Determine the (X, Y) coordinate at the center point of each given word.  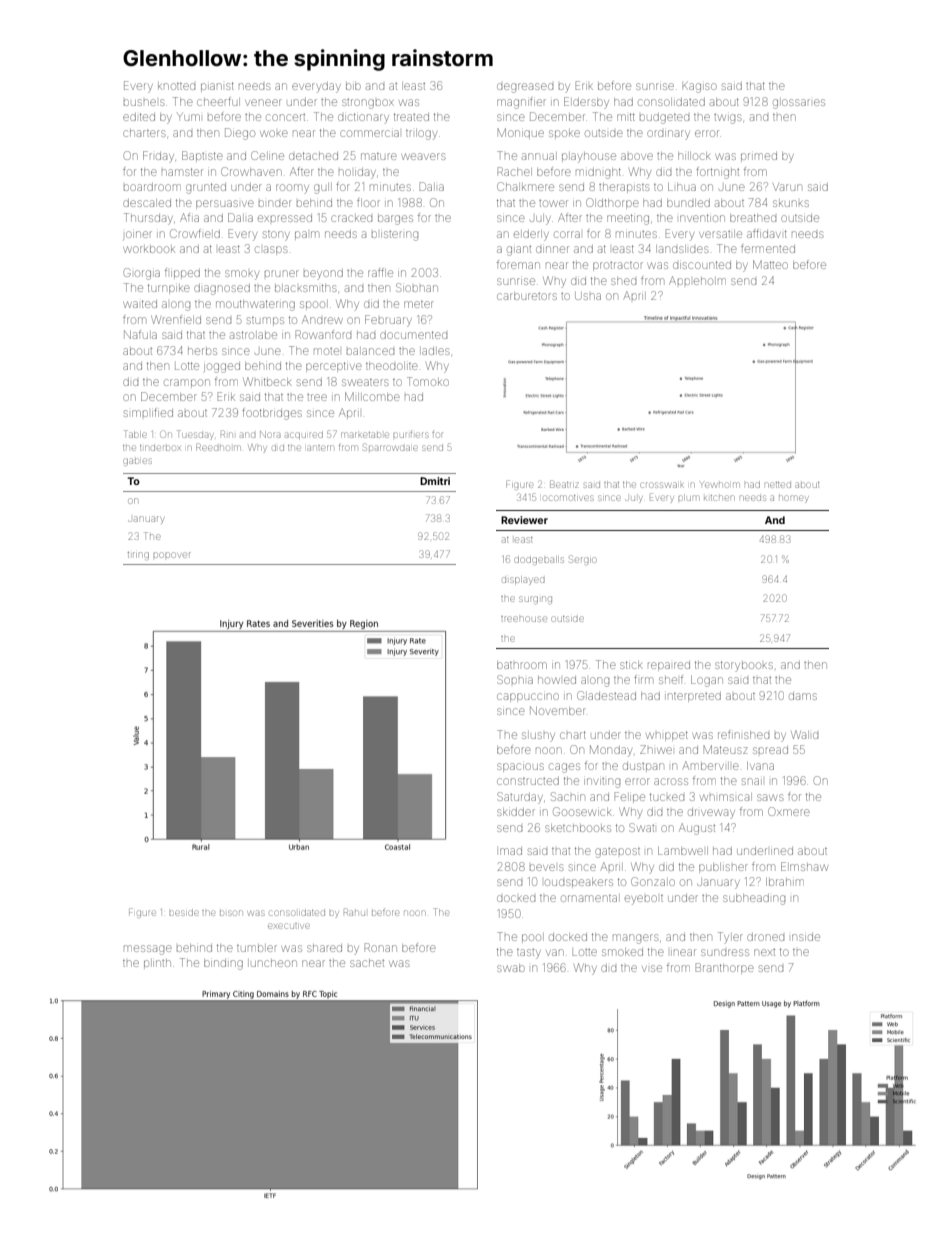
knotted (176, 86)
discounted (702, 265)
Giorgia (142, 274)
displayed (523, 580)
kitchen (719, 498)
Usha (588, 296)
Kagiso (699, 87)
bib (353, 86)
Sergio (583, 560)
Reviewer (524, 520)
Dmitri (435, 481)
